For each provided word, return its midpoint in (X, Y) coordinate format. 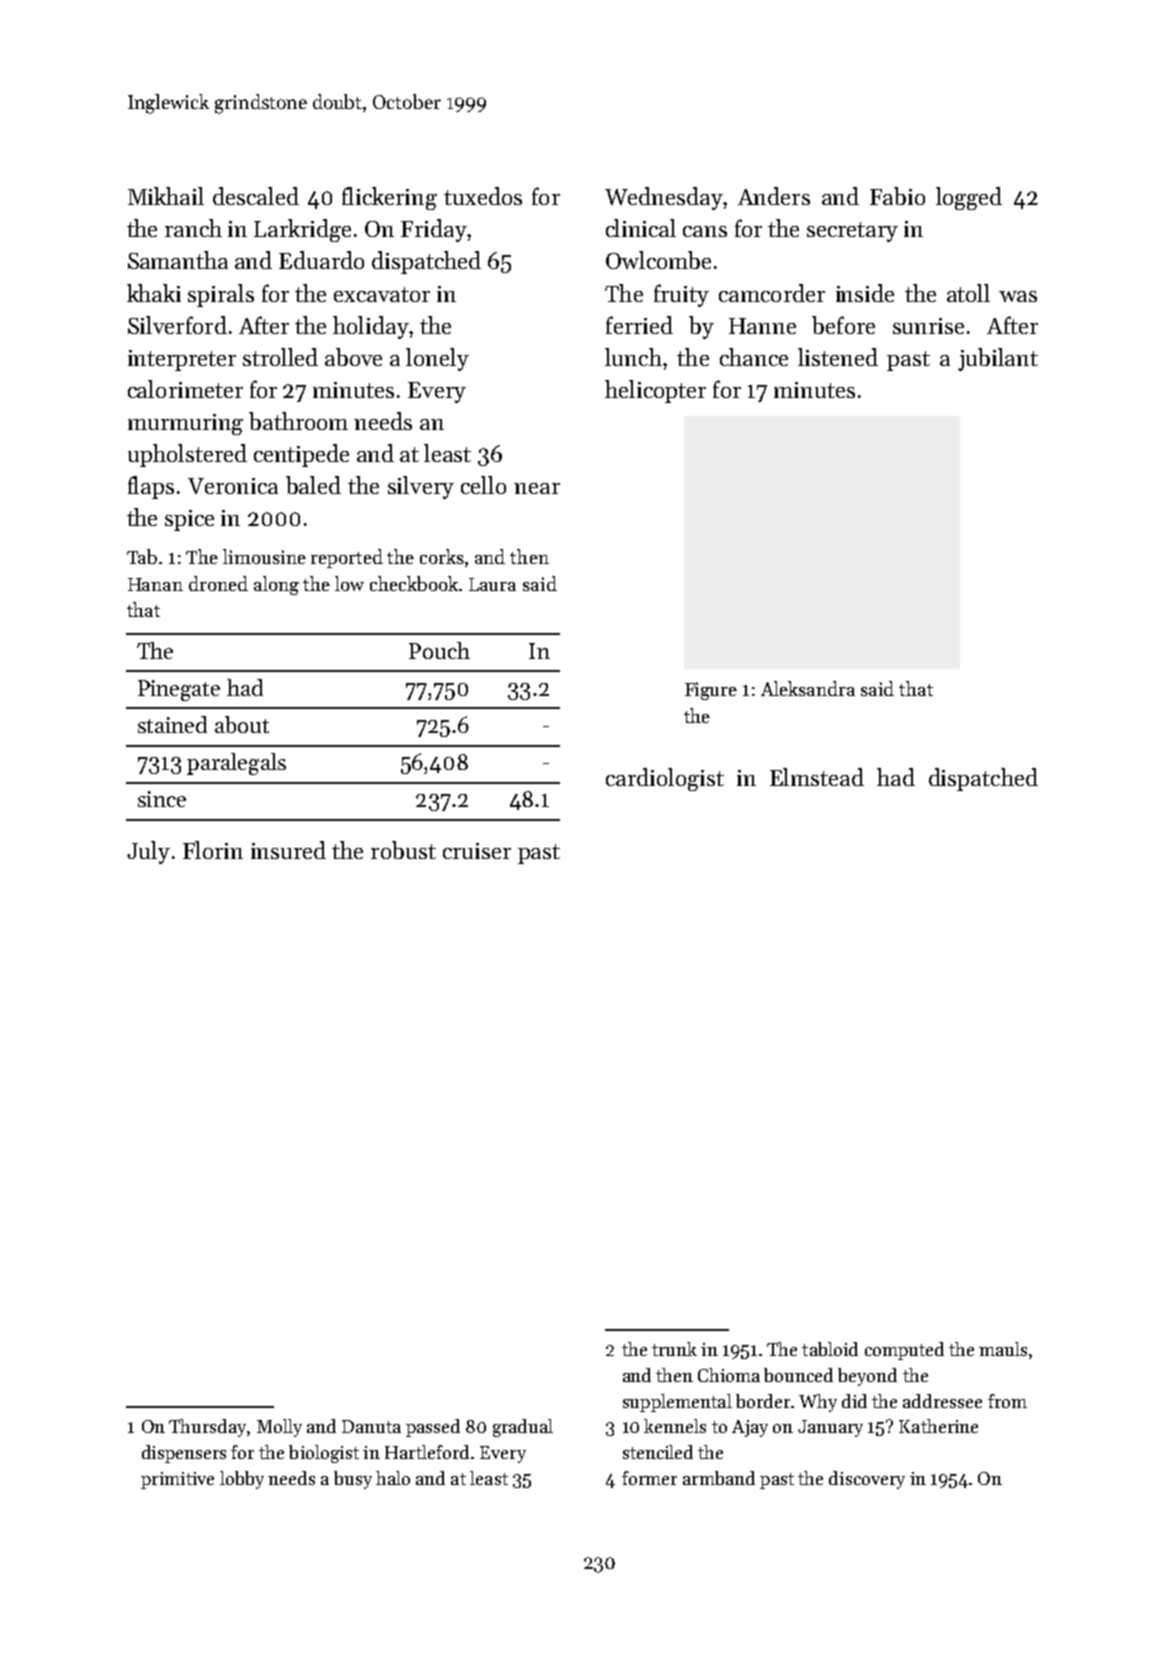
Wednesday (664, 198)
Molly (279, 1428)
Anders (774, 196)
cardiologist (665, 779)
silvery (421, 487)
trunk (674, 1349)
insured (288, 850)
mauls (1003, 1349)
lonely (437, 359)
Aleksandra (808, 688)
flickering (389, 198)
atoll (968, 293)
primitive (177, 1480)
